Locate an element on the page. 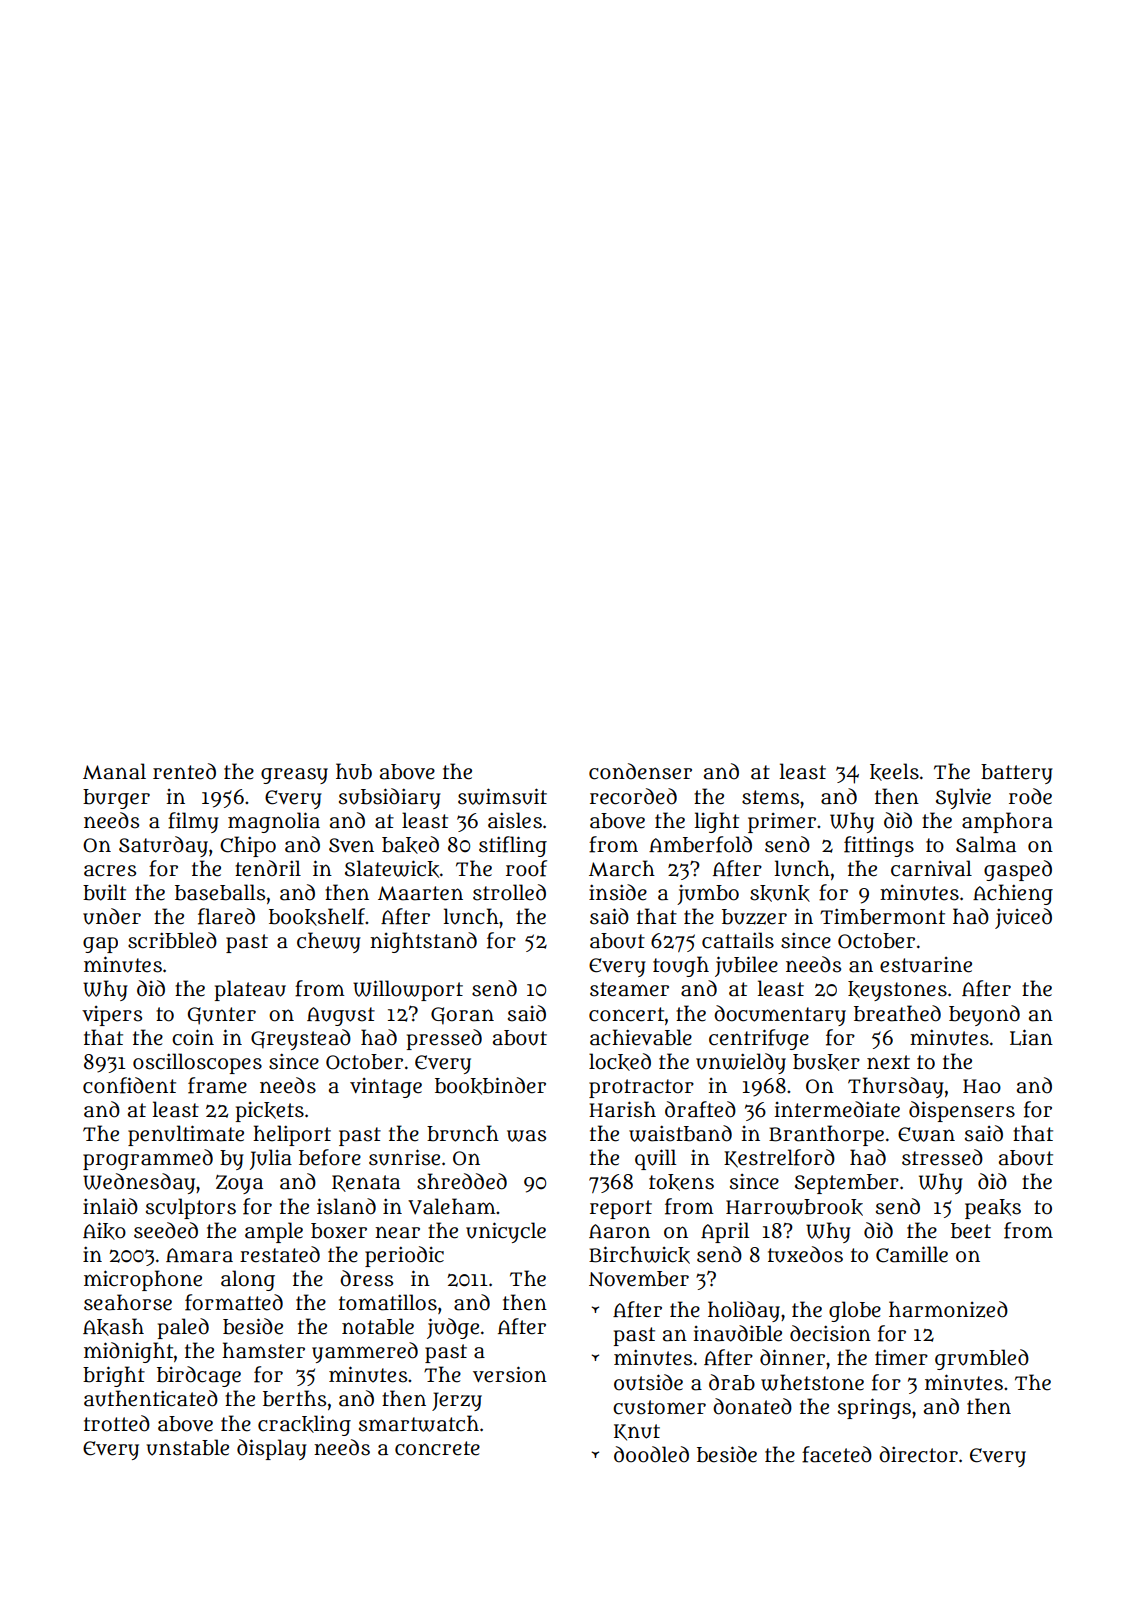  Aaron is located at coordinates (619, 1231).
